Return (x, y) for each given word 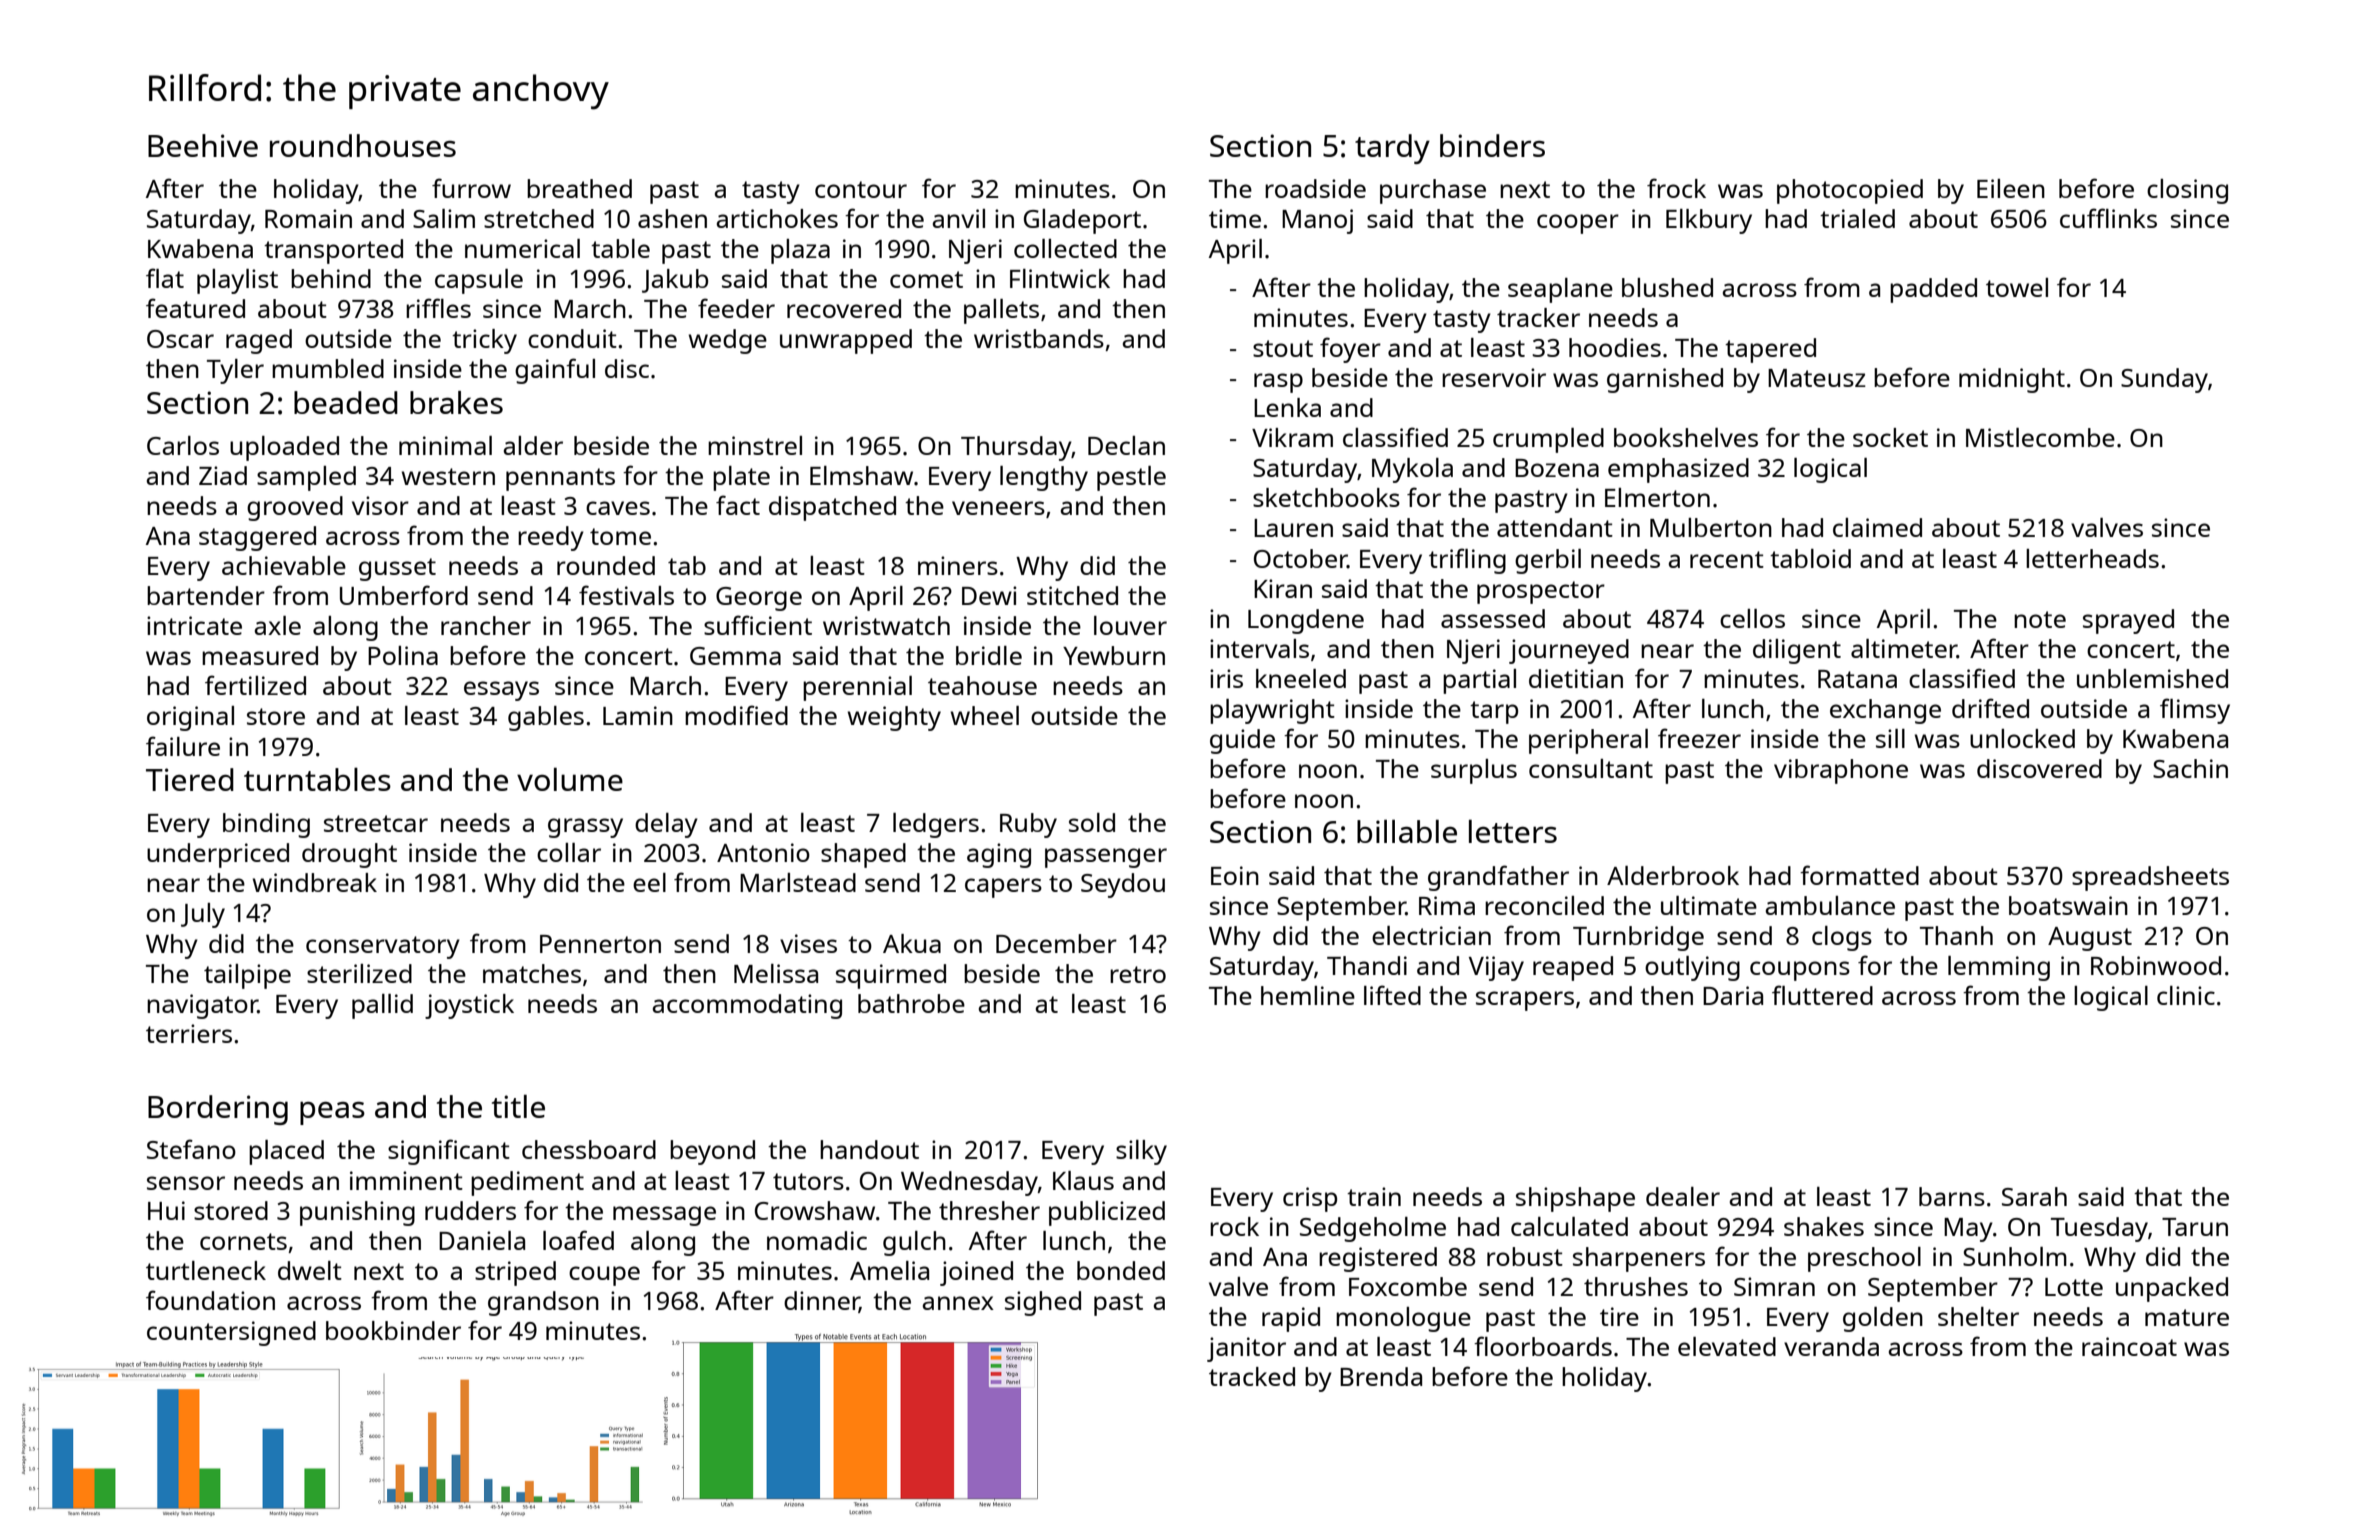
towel (2017, 287)
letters (1513, 831)
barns (1952, 1196)
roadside (1315, 188)
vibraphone (1841, 771)
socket (1890, 437)
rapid (1291, 1319)
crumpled (1548, 440)
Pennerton (600, 944)
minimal (445, 445)
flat (165, 278)
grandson (543, 1303)
